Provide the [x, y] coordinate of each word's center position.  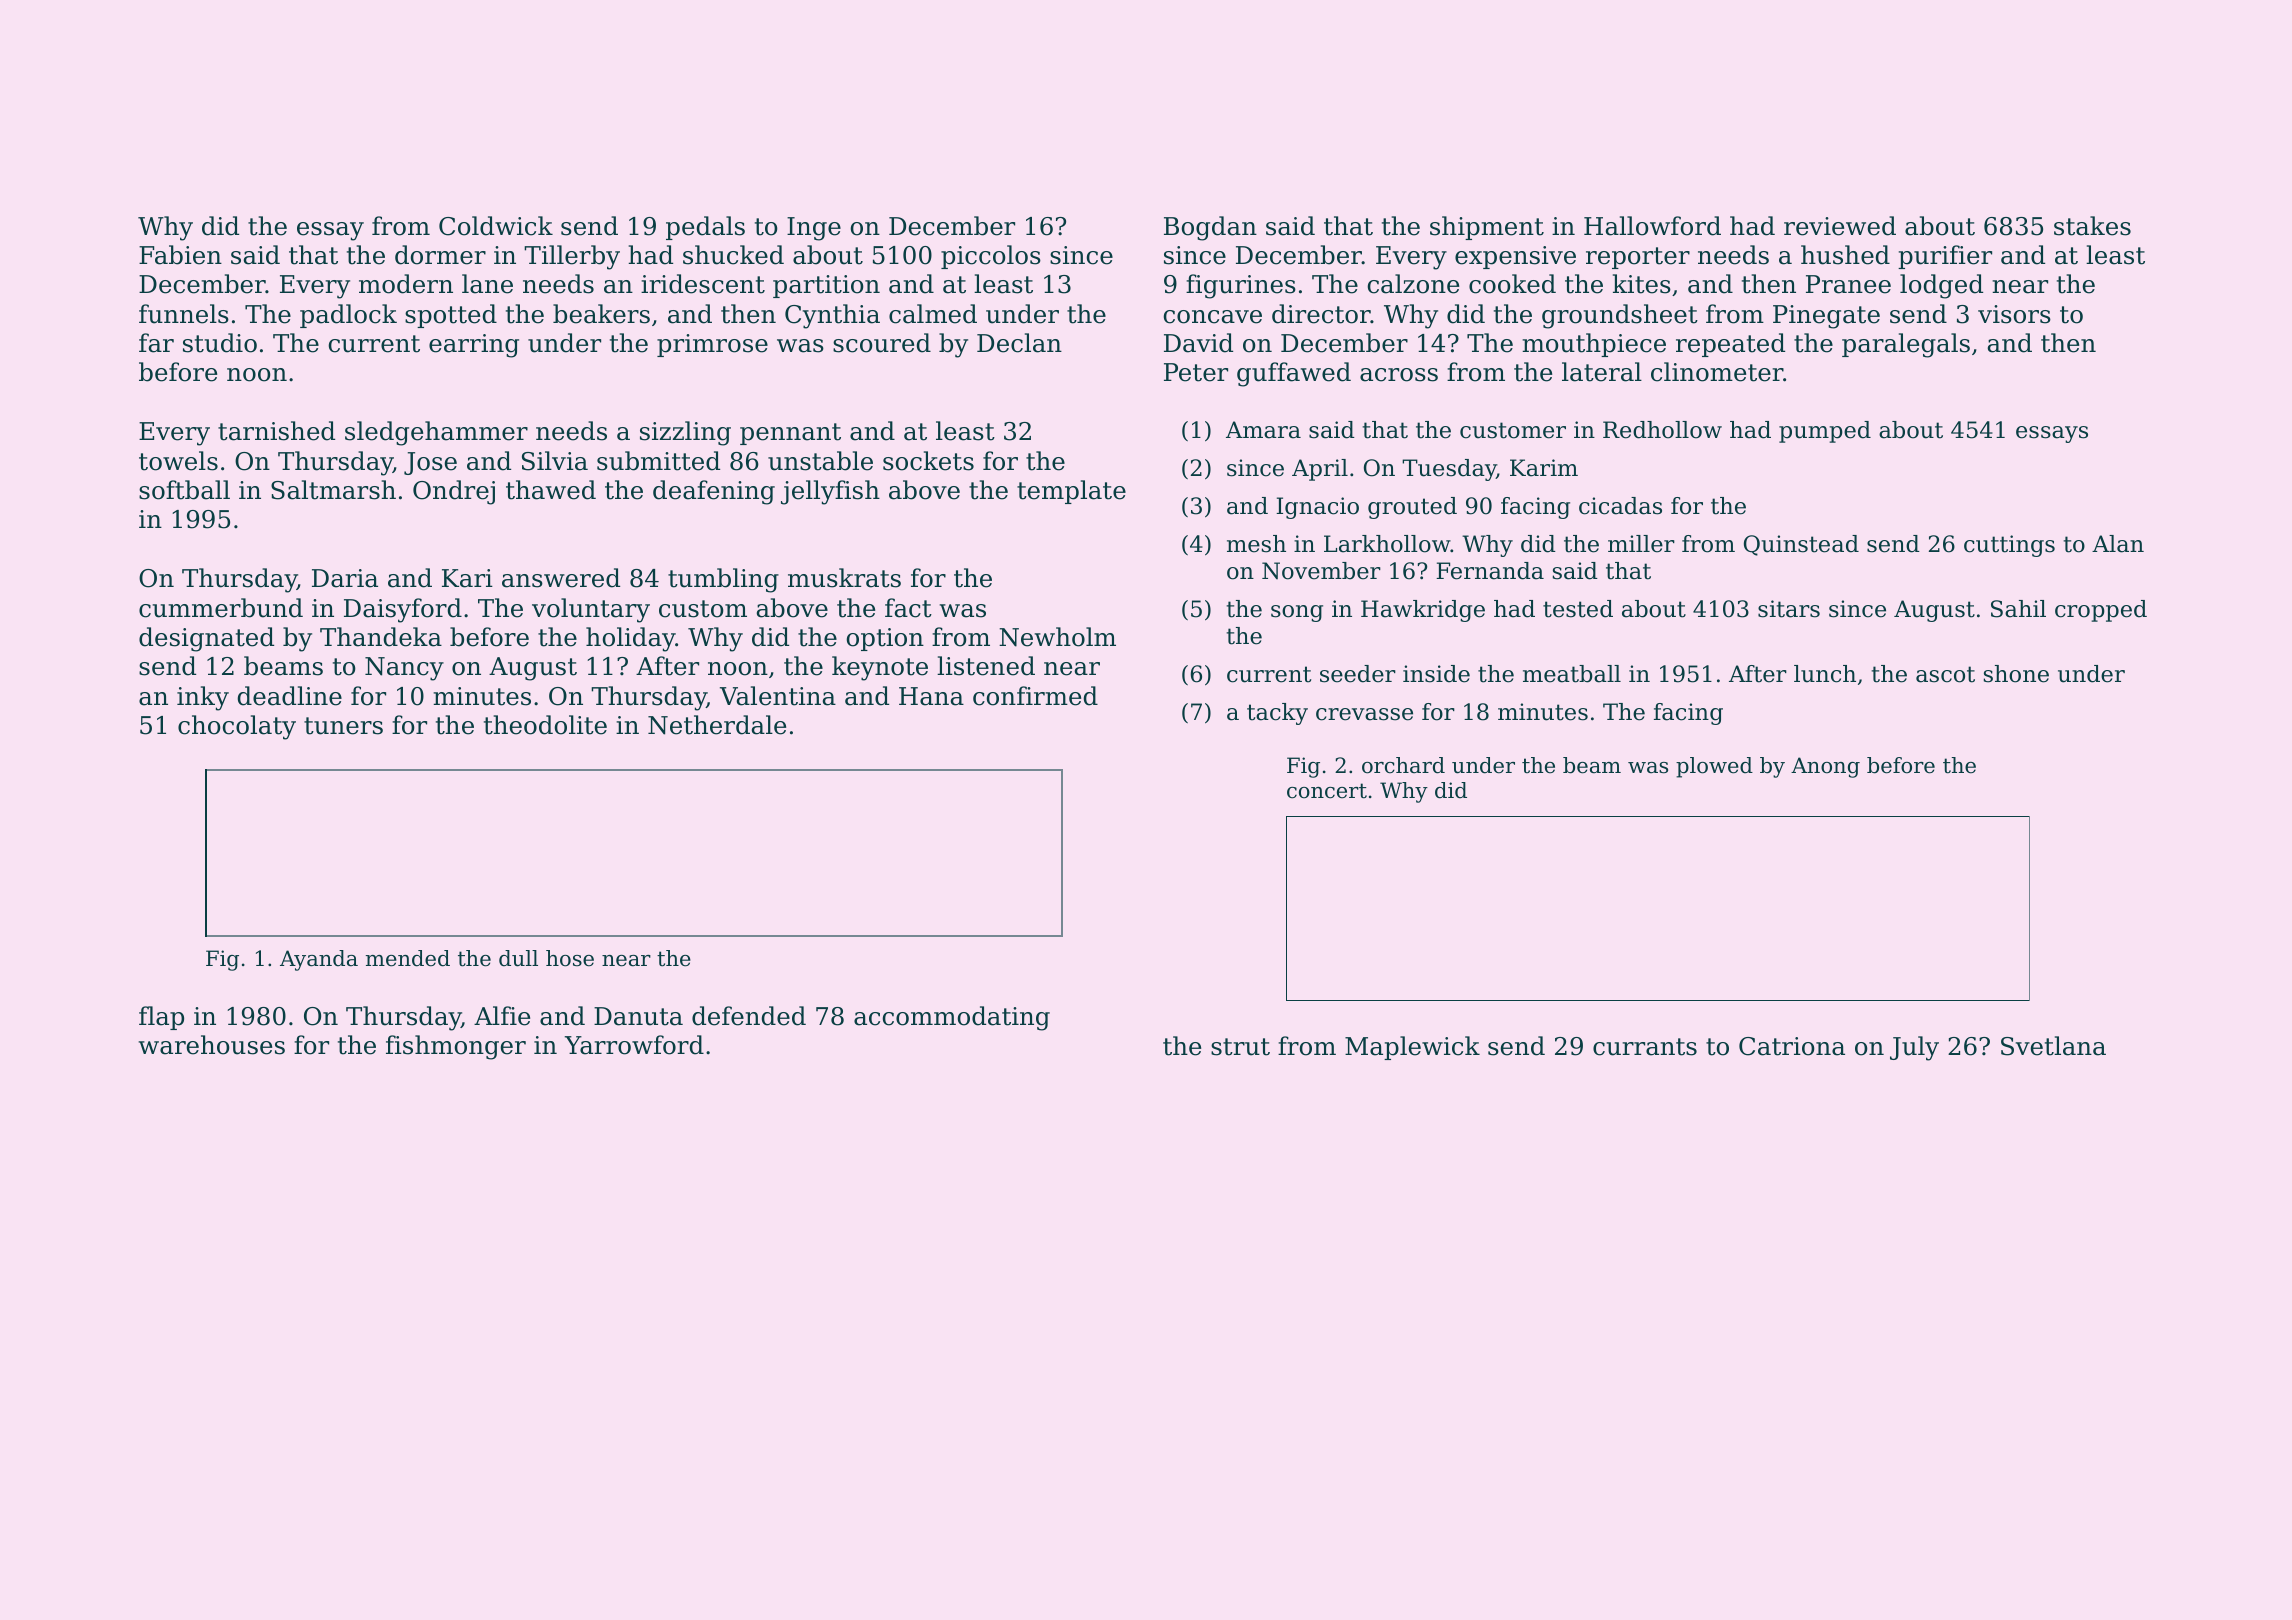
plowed [1714, 767]
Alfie [502, 1016]
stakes [2092, 226]
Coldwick [496, 226]
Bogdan [1210, 228]
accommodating [952, 1018]
